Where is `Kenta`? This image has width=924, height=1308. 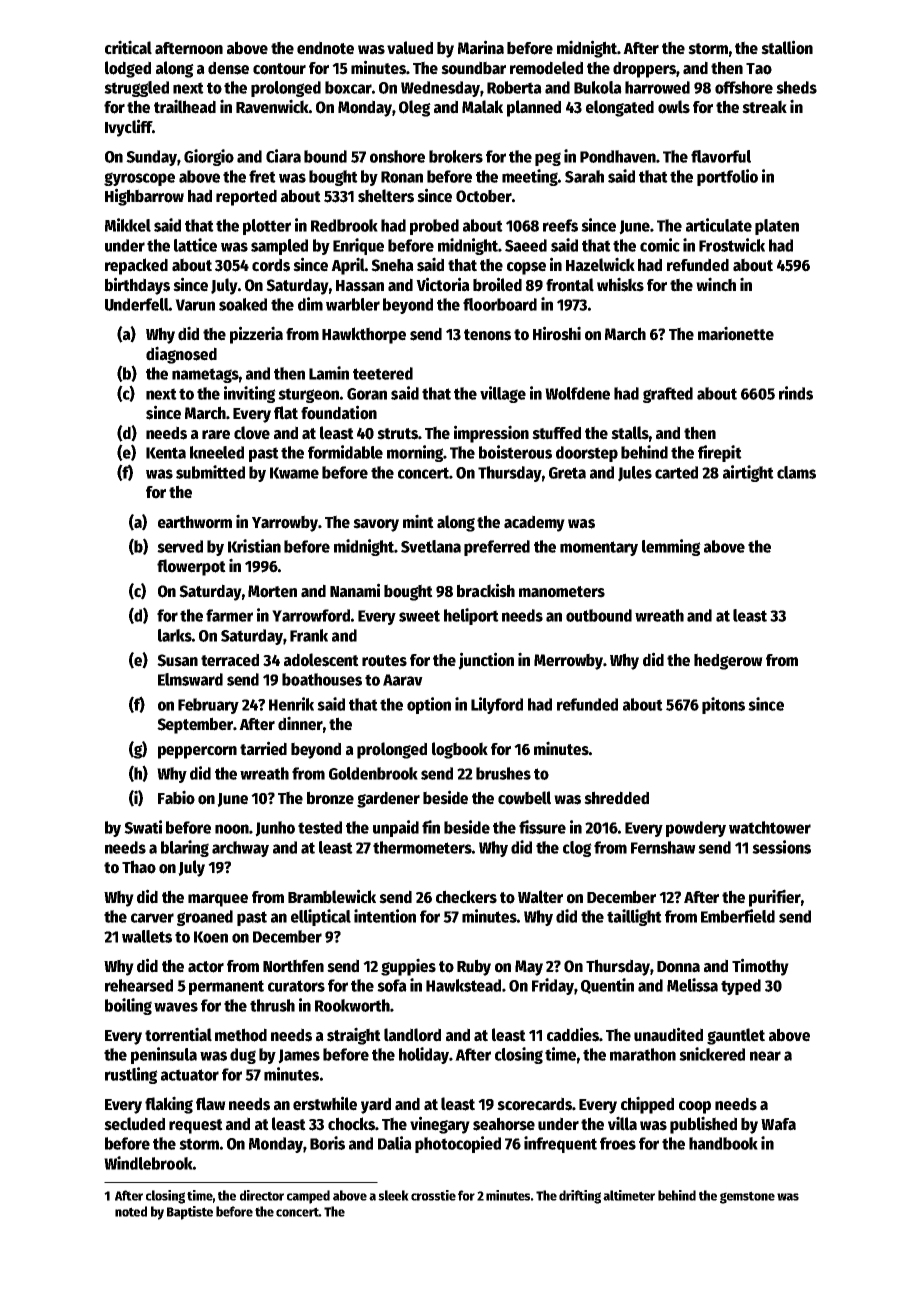
Kenta is located at coordinates (166, 453).
